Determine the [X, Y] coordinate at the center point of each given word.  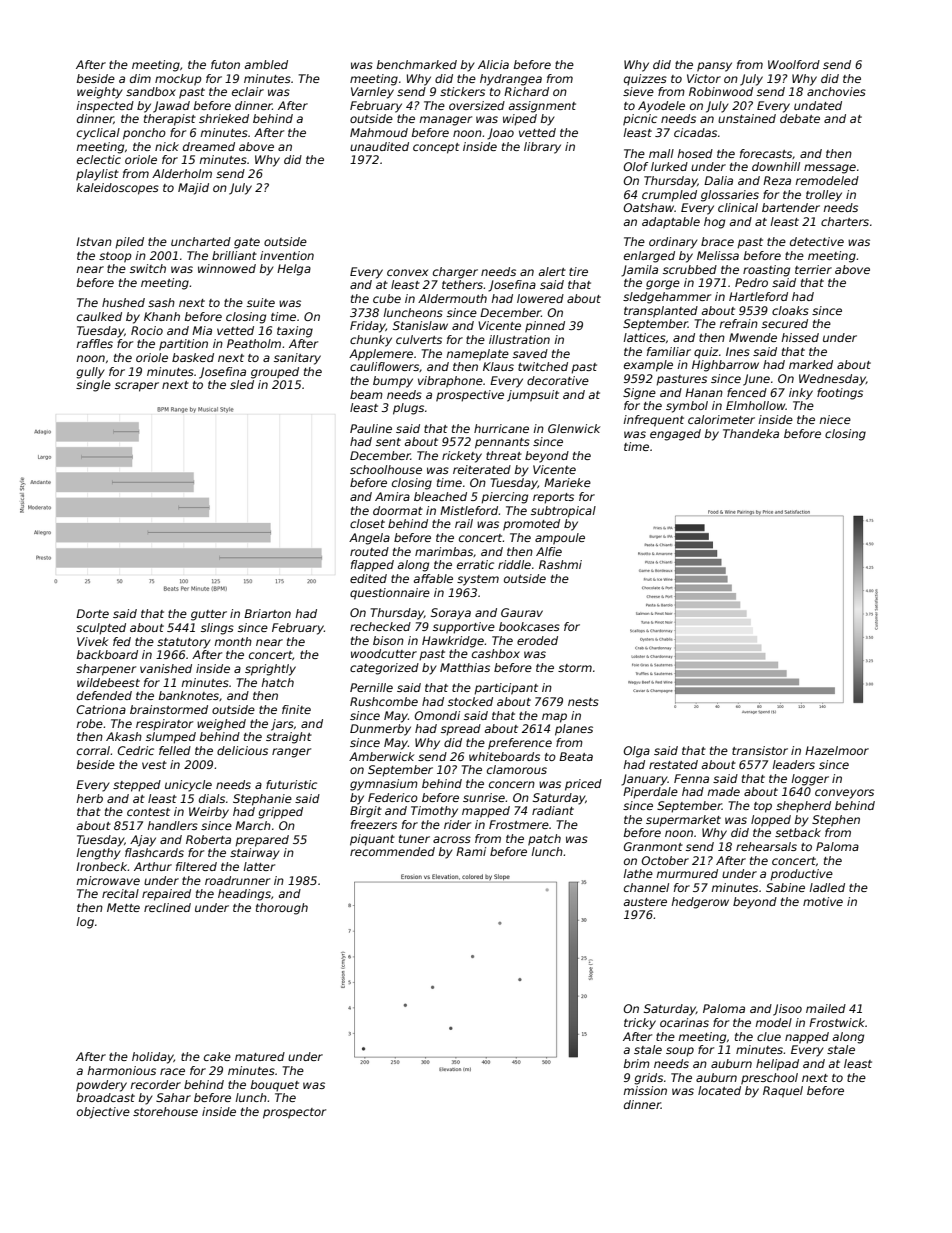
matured [260, 1056]
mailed [826, 1008]
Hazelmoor [837, 750]
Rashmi [560, 564]
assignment [542, 107]
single [93, 386]
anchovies [836, 91]
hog [714, 223]
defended [104, 695]
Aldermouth [452, 298]
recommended [392, 851]
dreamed [209, 146]
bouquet [275, 1086]
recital [120, 893]
